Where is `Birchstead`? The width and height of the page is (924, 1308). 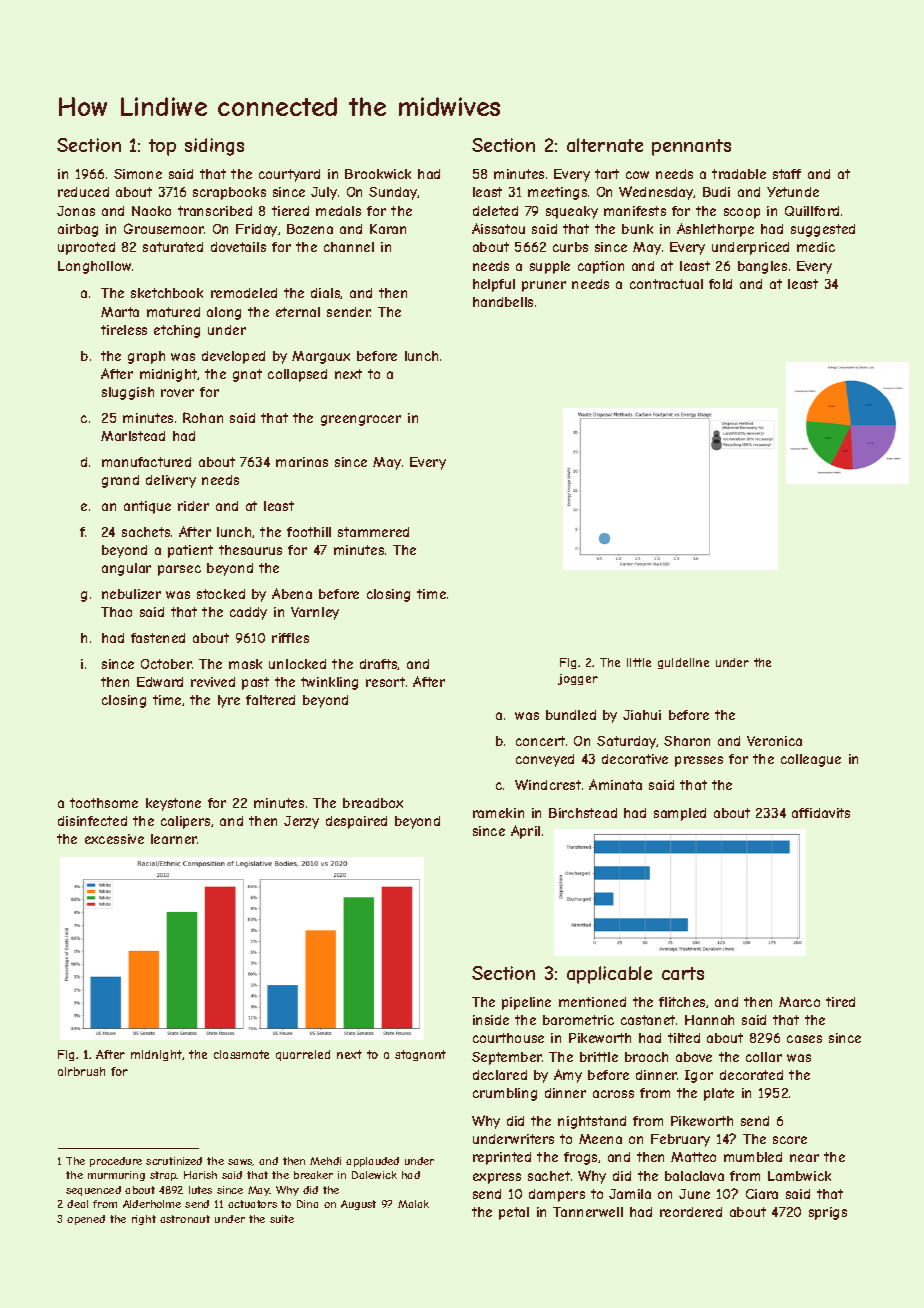 Birchstead is located at coordinates (583, 813).
